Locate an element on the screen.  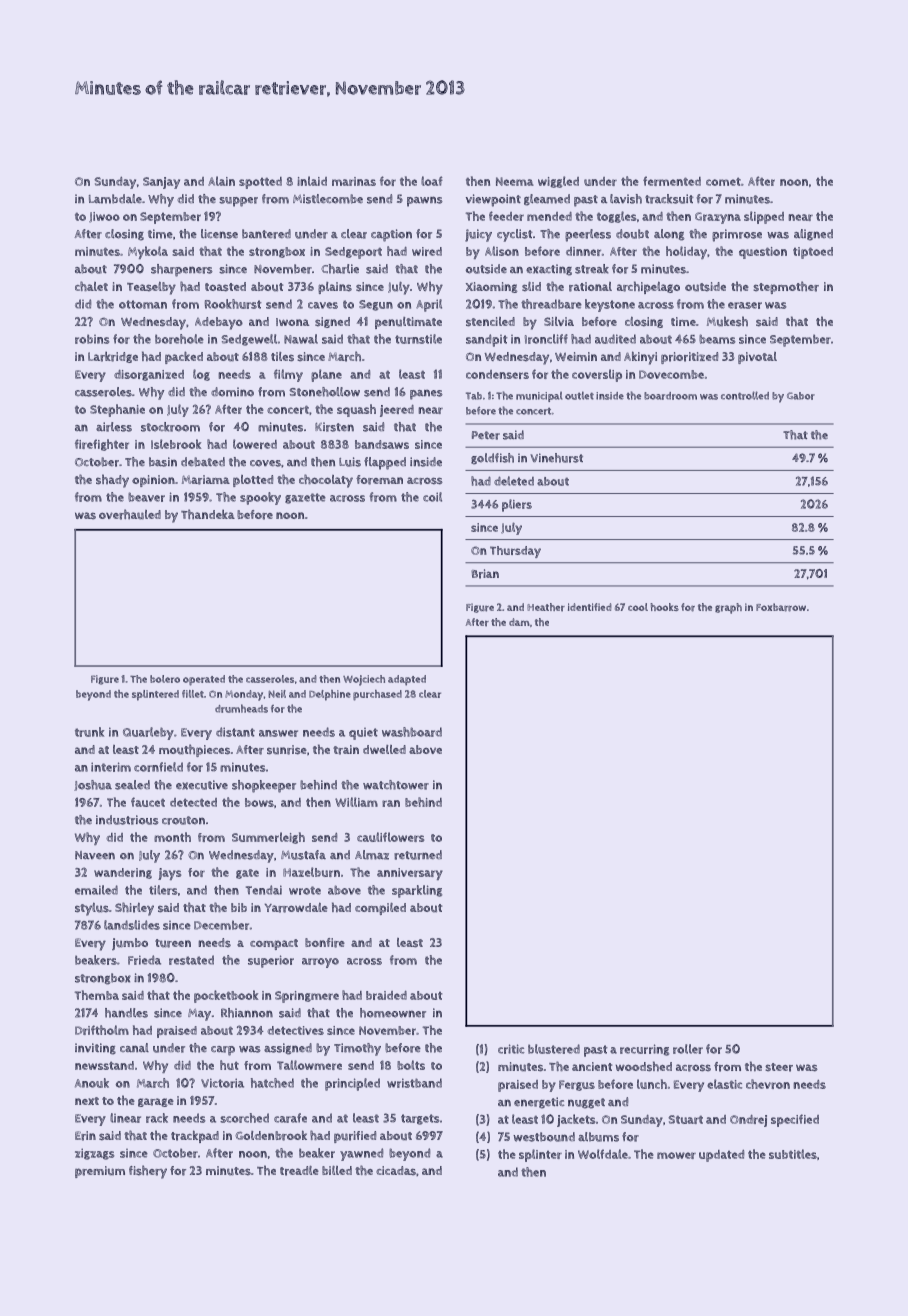
Foxbarrow is located at coordinates (781, 607).
